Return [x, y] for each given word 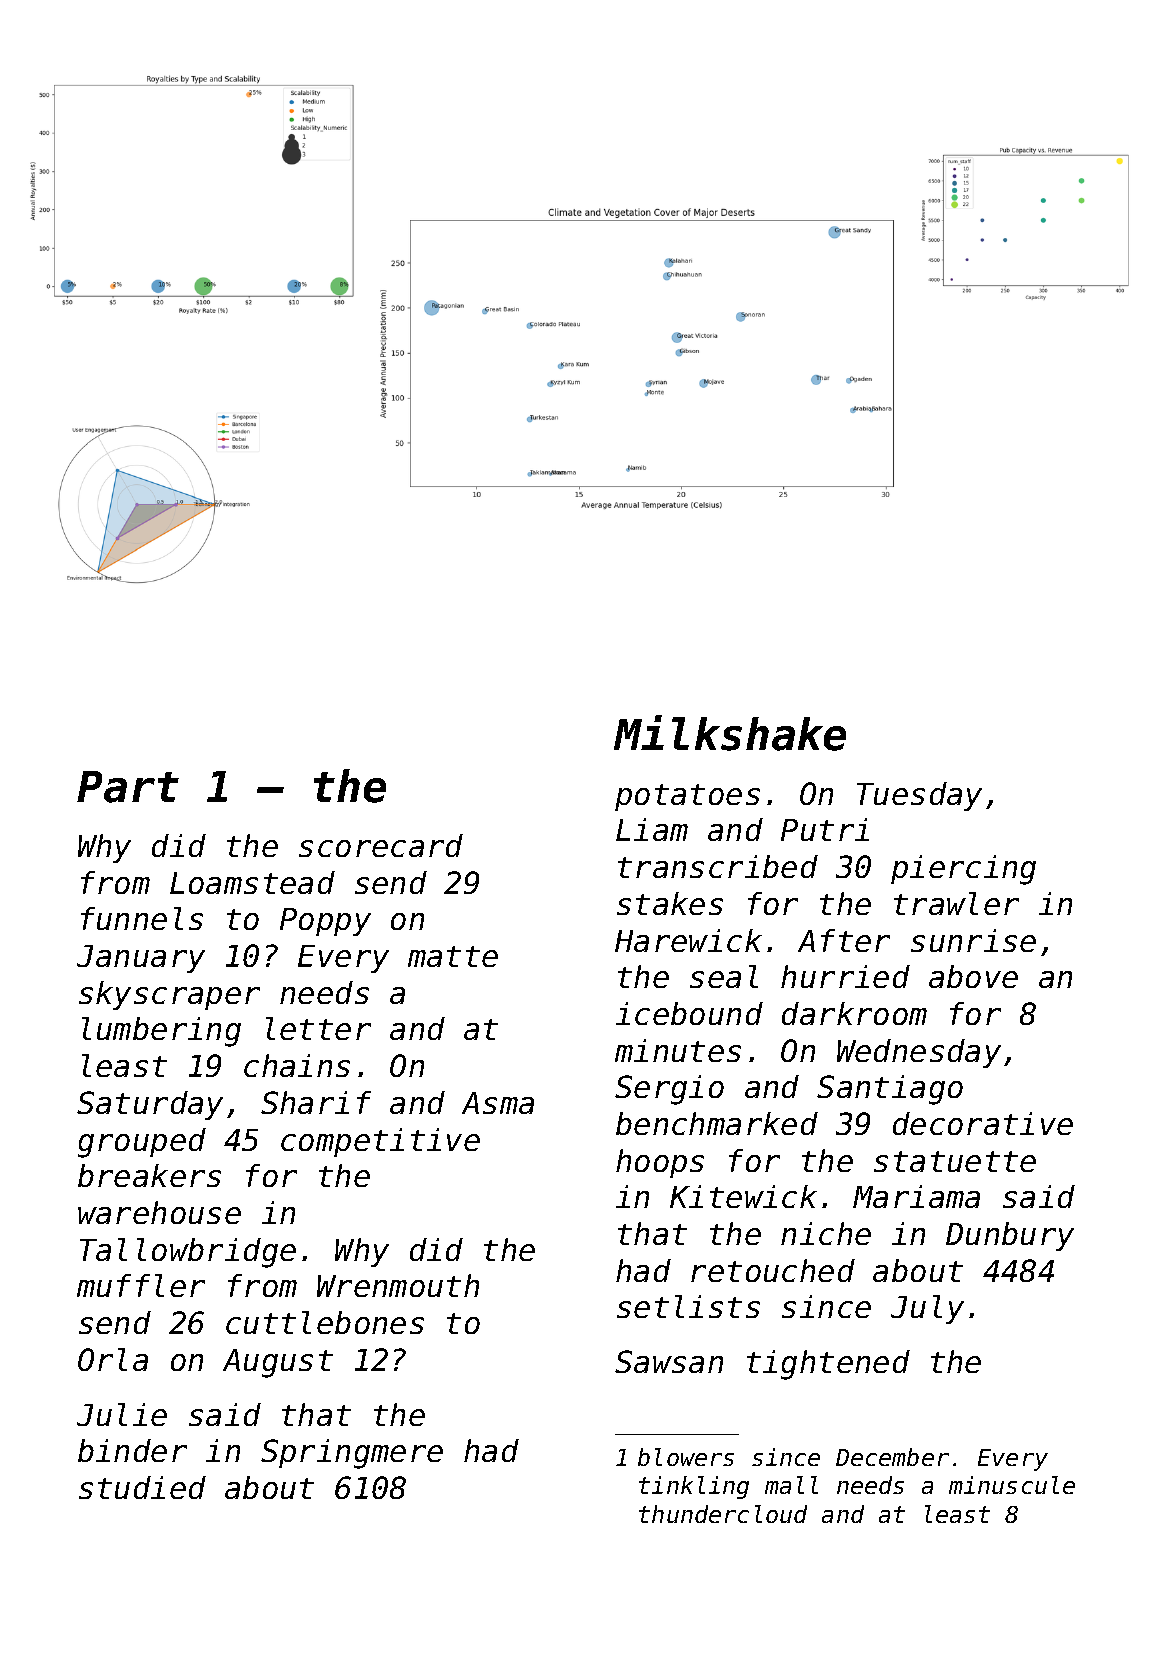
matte [453, 956]
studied [142, 1487]
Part [128, 787]
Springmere [352, 1454]
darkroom [854, 1013]
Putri [825, 829]
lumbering [161, 1032]
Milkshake [730, 733]
